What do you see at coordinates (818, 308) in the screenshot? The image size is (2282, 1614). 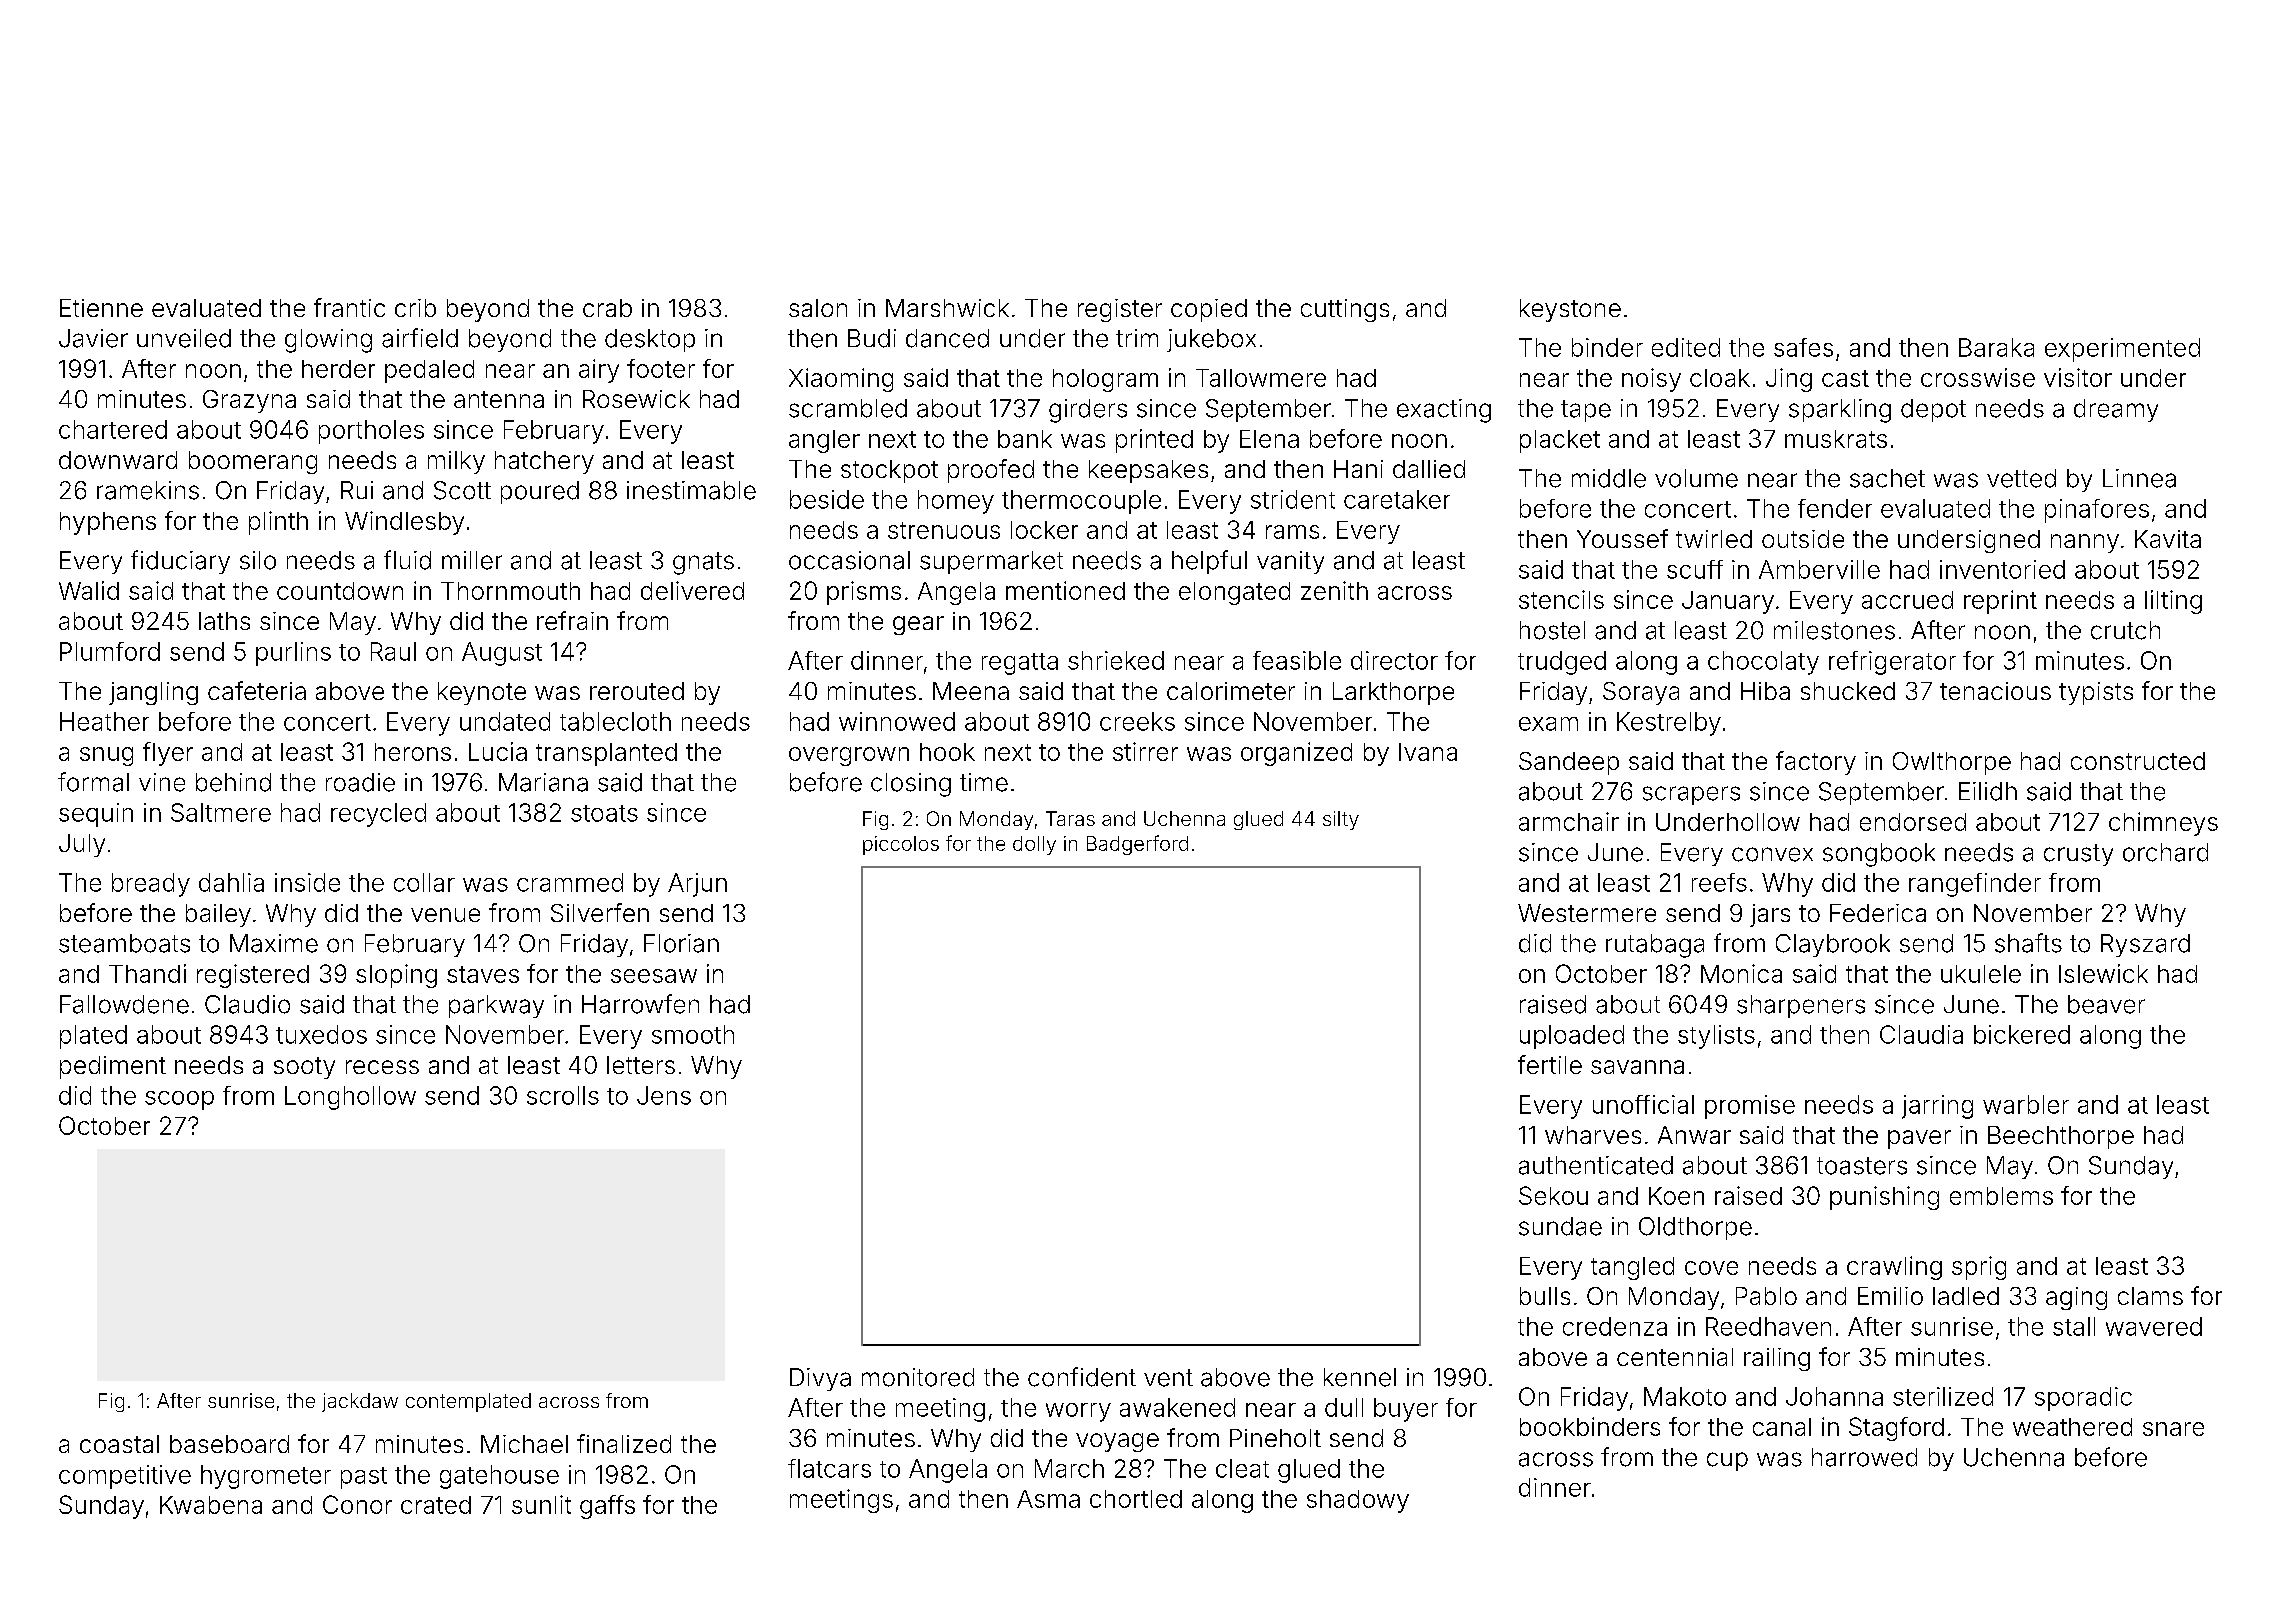 I see `salon` at bounding box center [818, 308].
